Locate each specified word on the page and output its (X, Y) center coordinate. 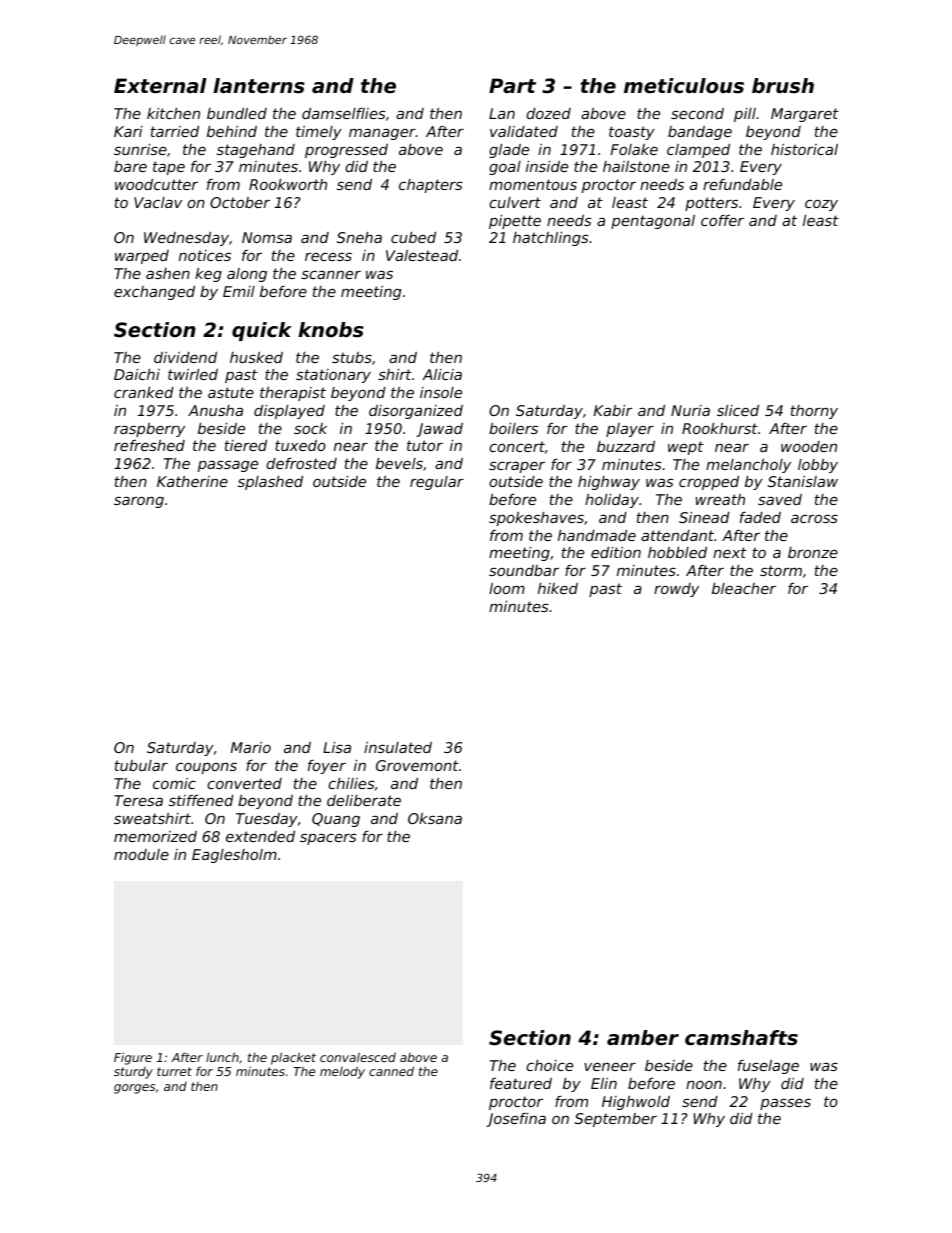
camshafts (741, 1038)
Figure (133, 1058)
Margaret (805, 115)
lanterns (259, 86)
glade (509, 151)
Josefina (516, 1120)
